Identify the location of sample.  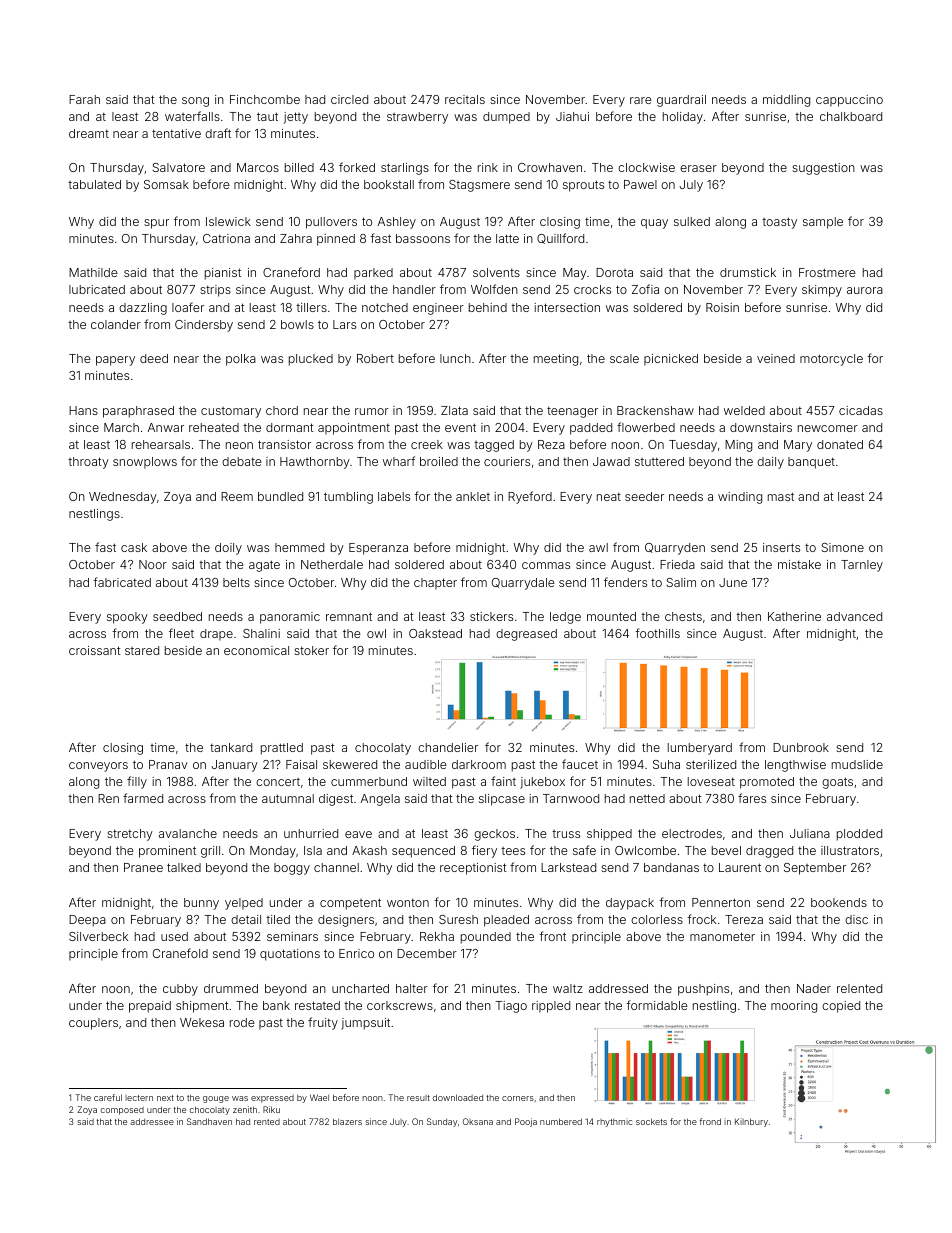
(823, 223).
